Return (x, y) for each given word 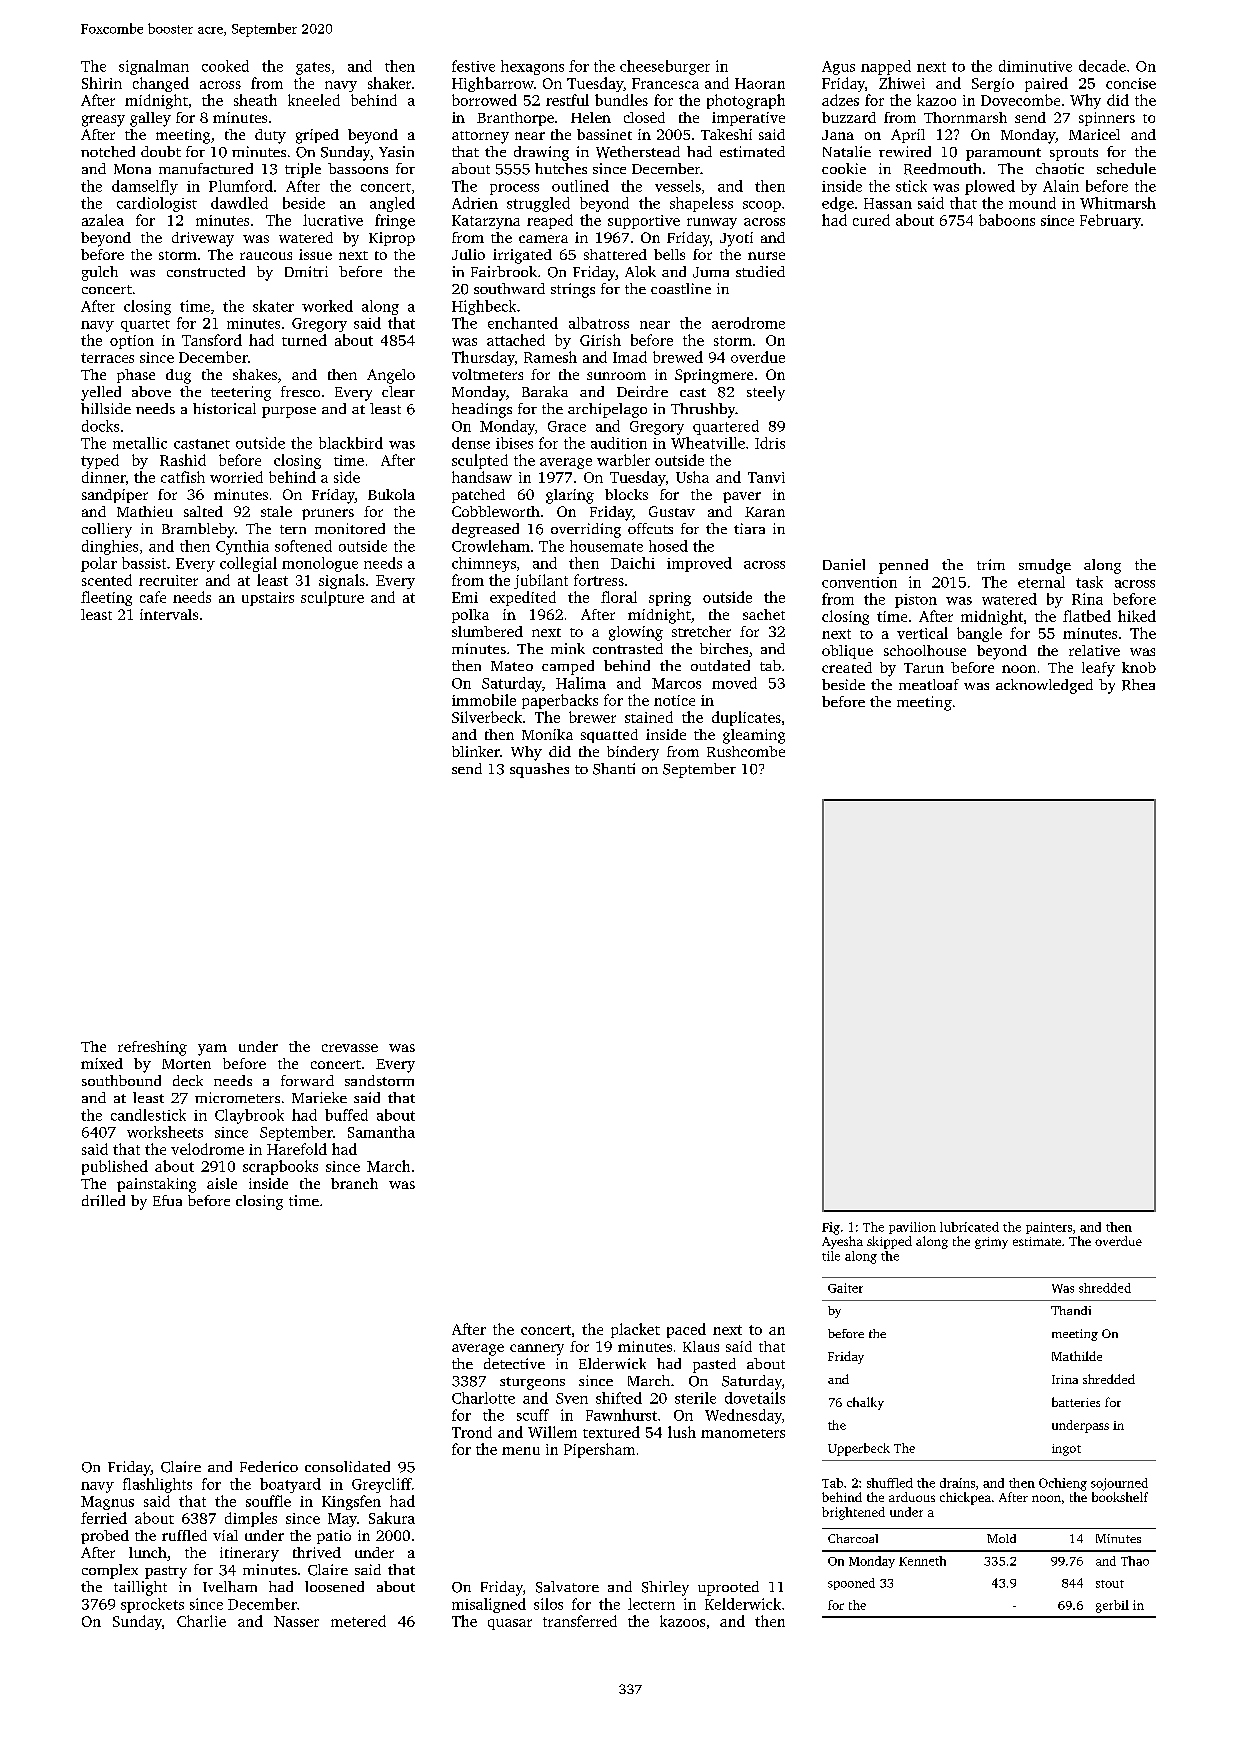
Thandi (1071, 1310)
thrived (317, 1552)
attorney (480, 137)
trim (991, 564)
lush (682, 1432)
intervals (169, 614)
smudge (1045, 566)
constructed (206, 271)
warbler (623, 460)
